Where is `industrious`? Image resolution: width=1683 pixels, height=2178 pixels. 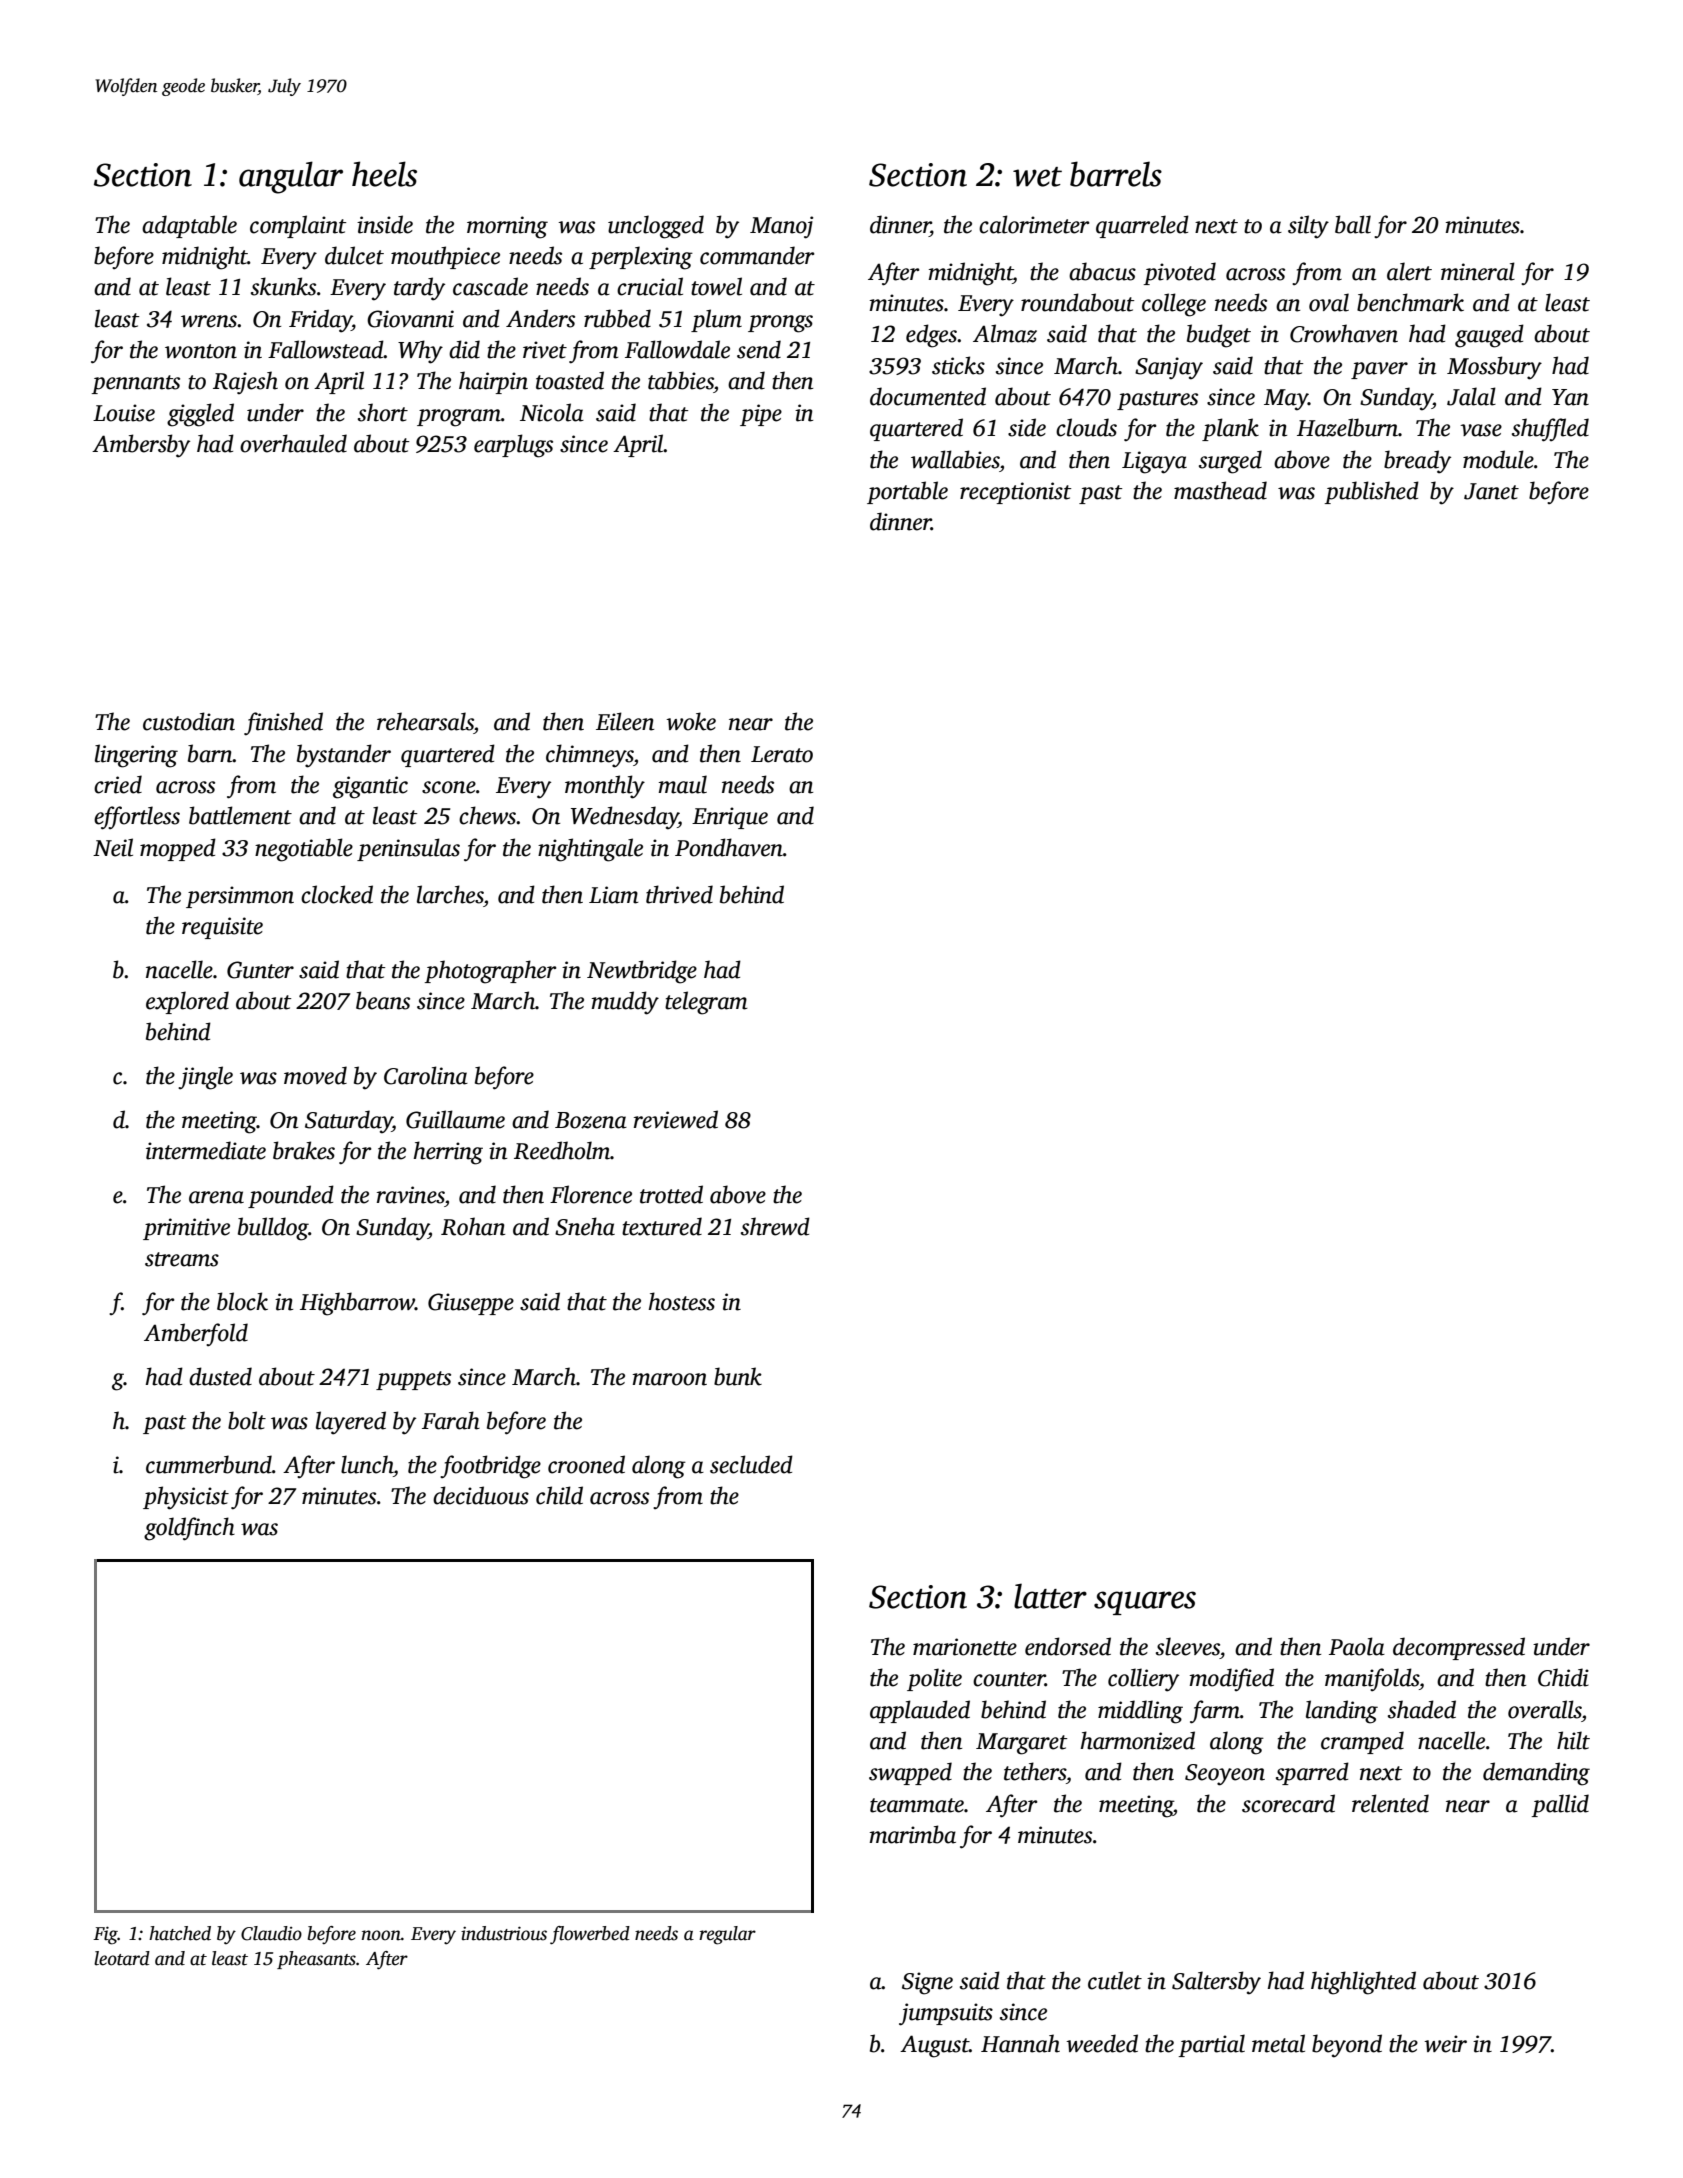
industrious is located at coordinates (504, 1933).
